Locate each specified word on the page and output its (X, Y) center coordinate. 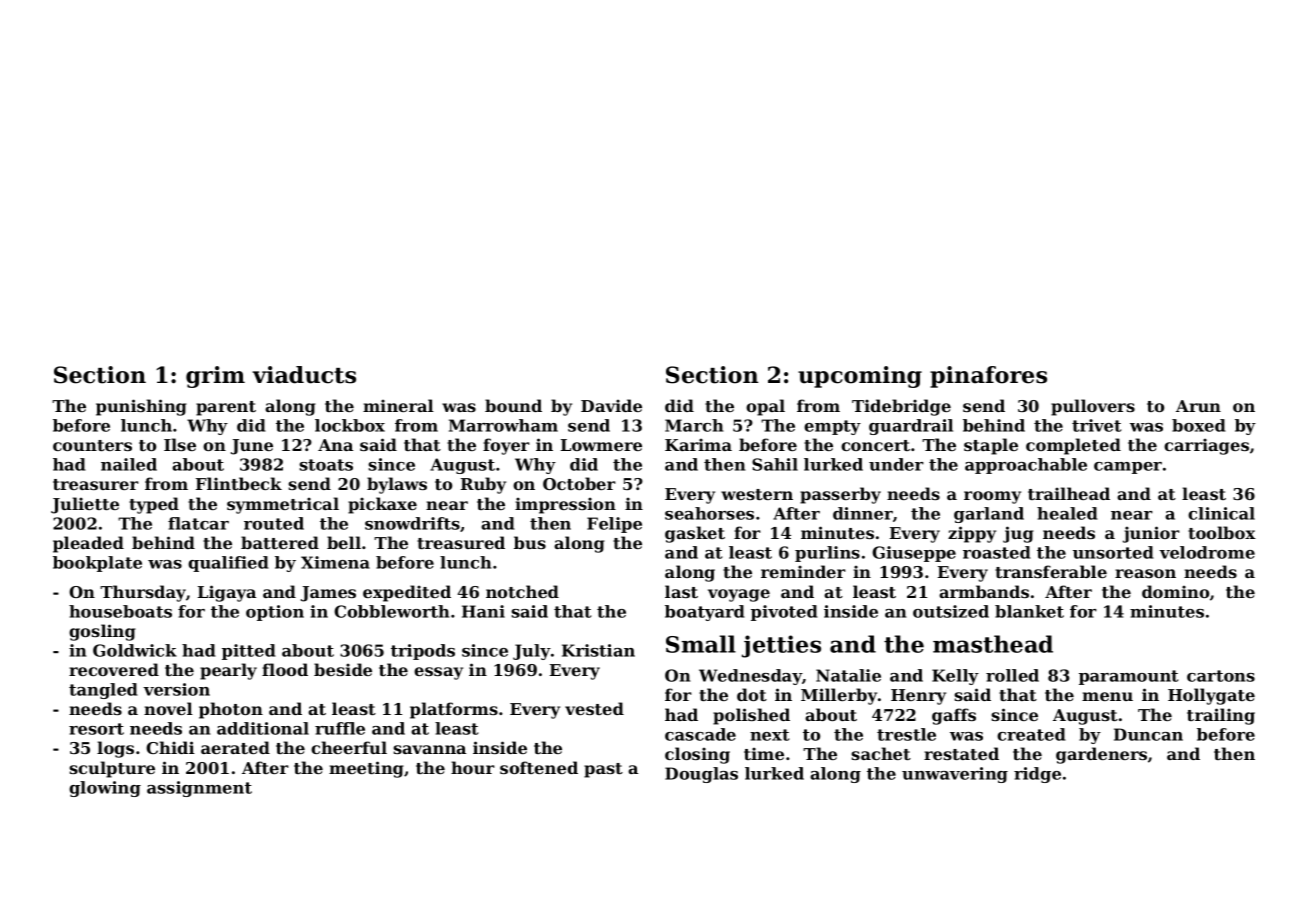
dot (752, 694)
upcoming (860, 377)
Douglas (701, 775)
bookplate (97, 564)
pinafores (988, 377)
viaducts (304, 375)
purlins (827, 554)
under (896, 464)
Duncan (1148, 734)
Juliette (85, 505)
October (579, 483)
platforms (454, 710)
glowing (105, 789)
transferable (1051, 571)
